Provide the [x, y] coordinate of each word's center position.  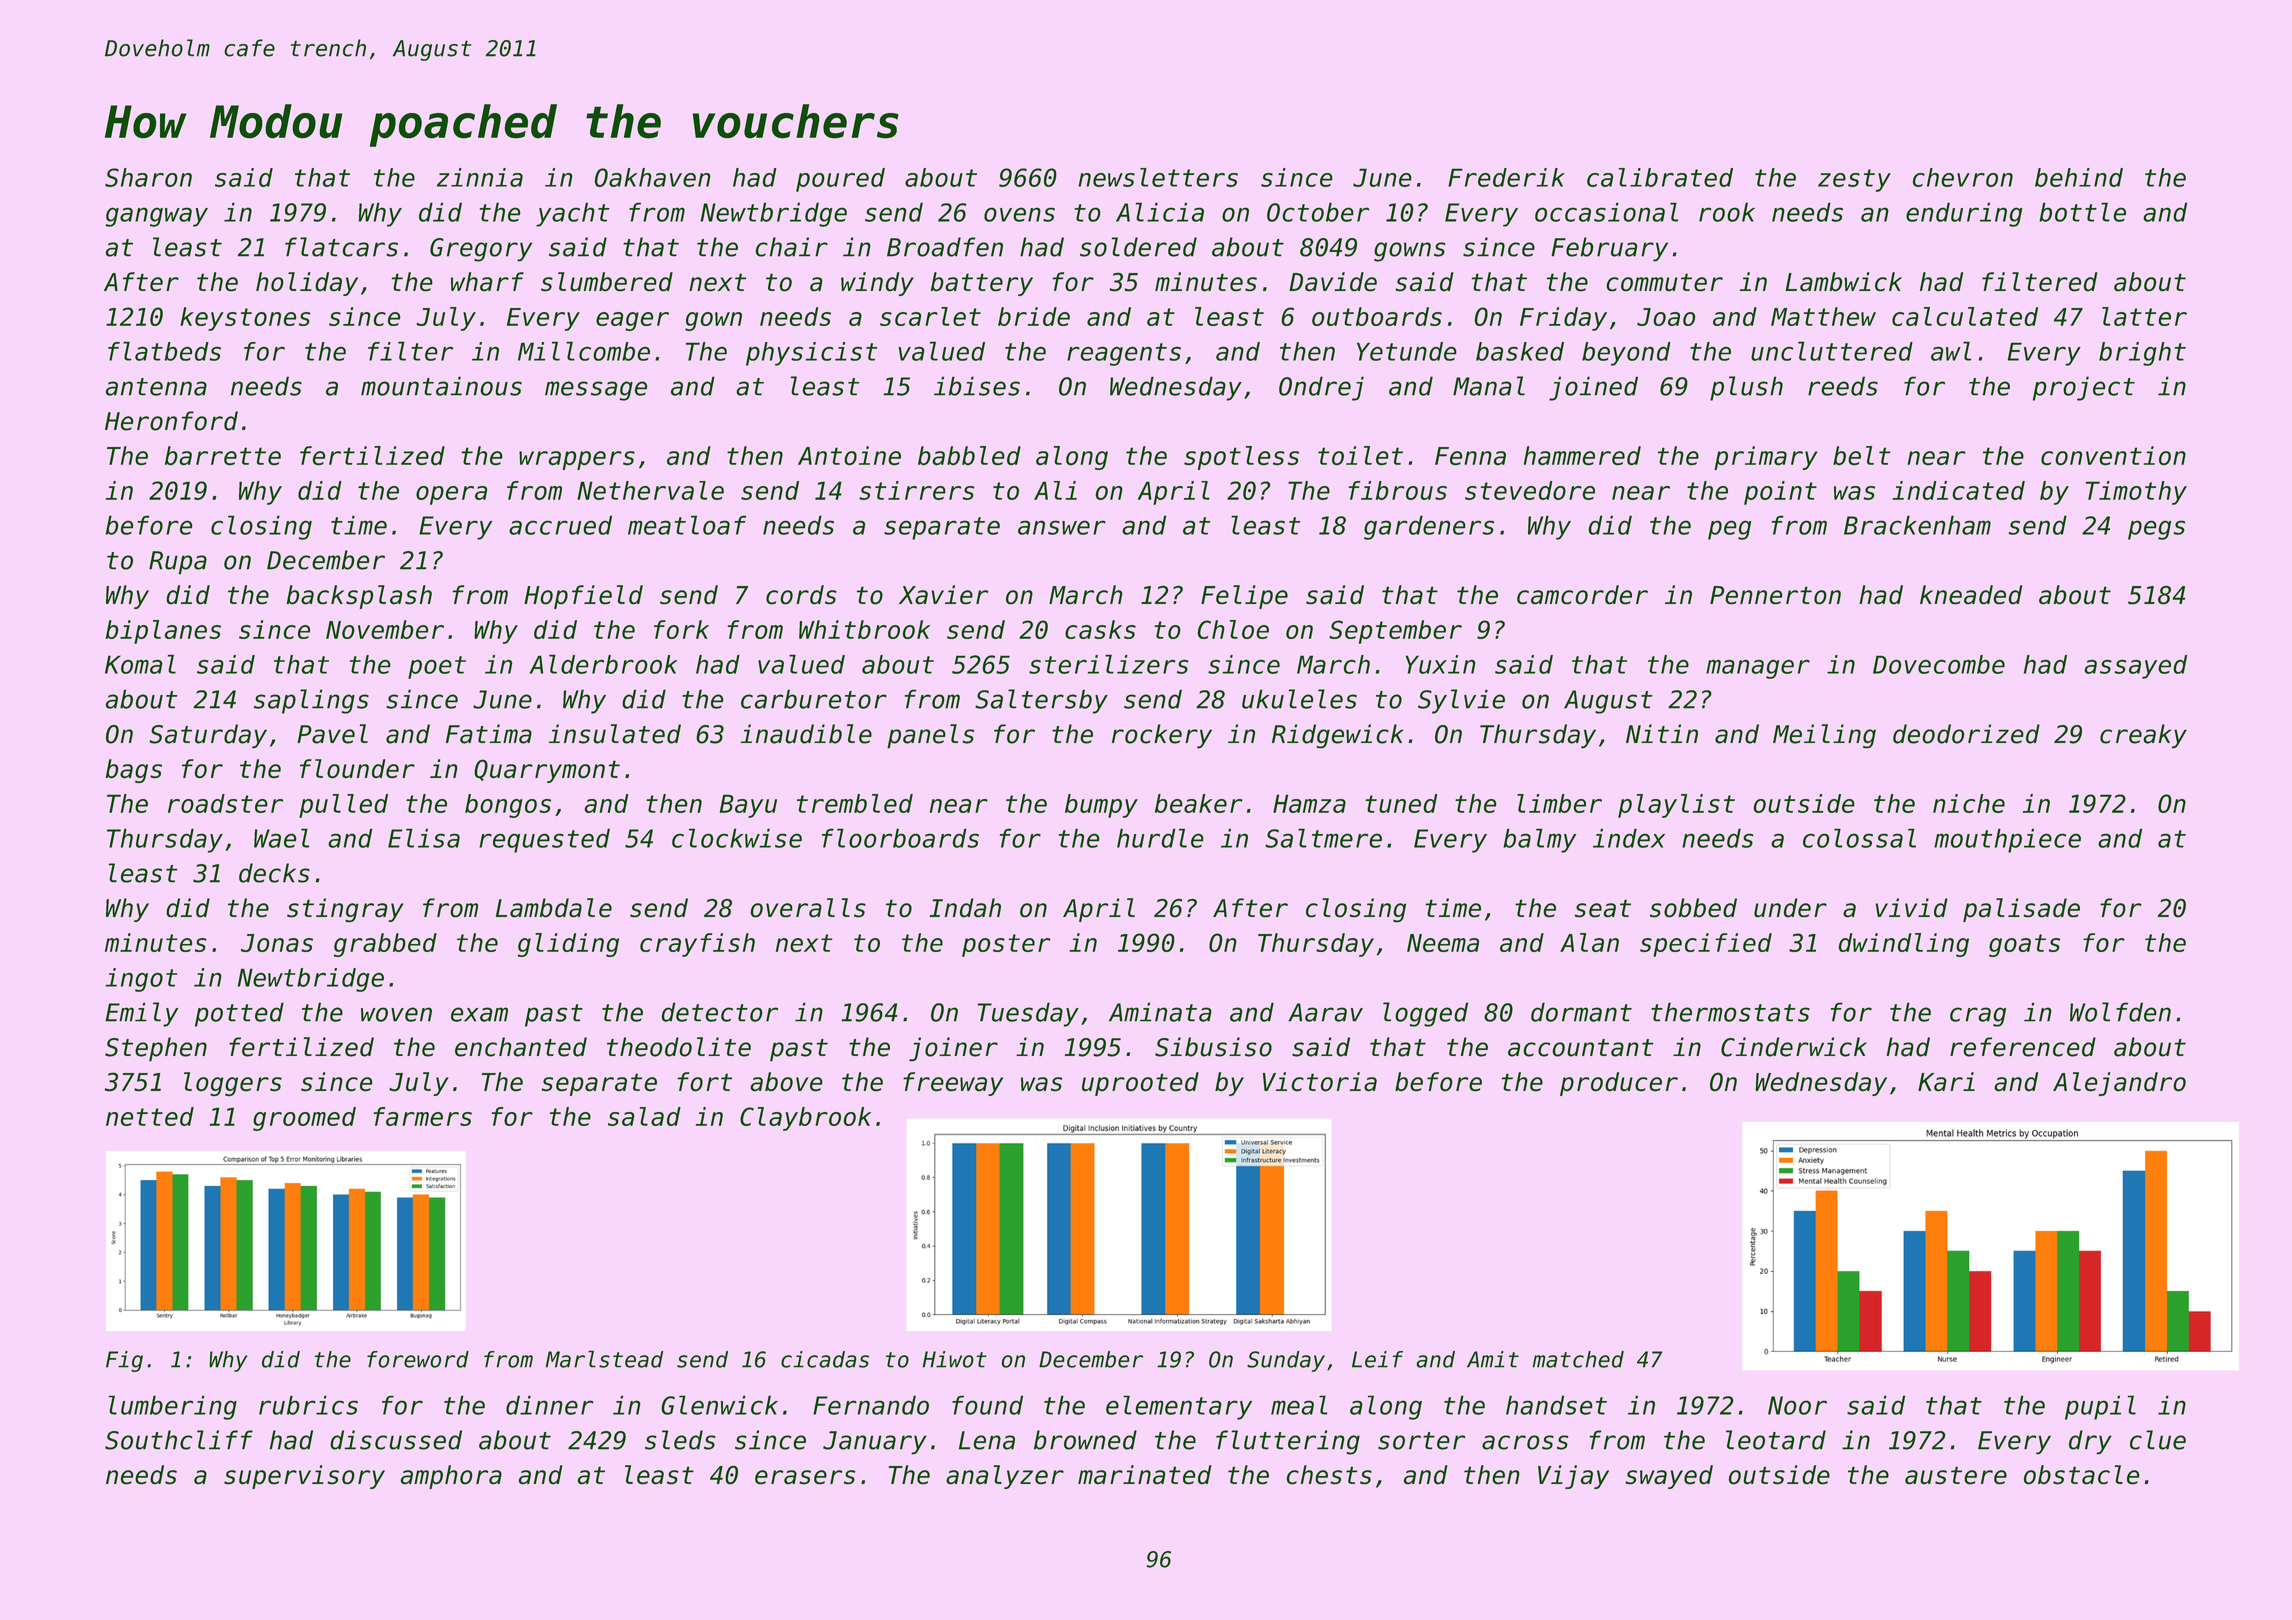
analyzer [1005, 1477]
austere [1956, 1475]
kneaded [1971, 595]
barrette [223, 456]
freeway [953, 1084]
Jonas [277, 943]
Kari [1946, 1081]
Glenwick [719, 1405]
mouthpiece [2007, 840]
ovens [1019, 214]
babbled [969, 456]
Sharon [148, 177]
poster [1006, 945]
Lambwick [1843, 282]
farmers [422, 1116]
